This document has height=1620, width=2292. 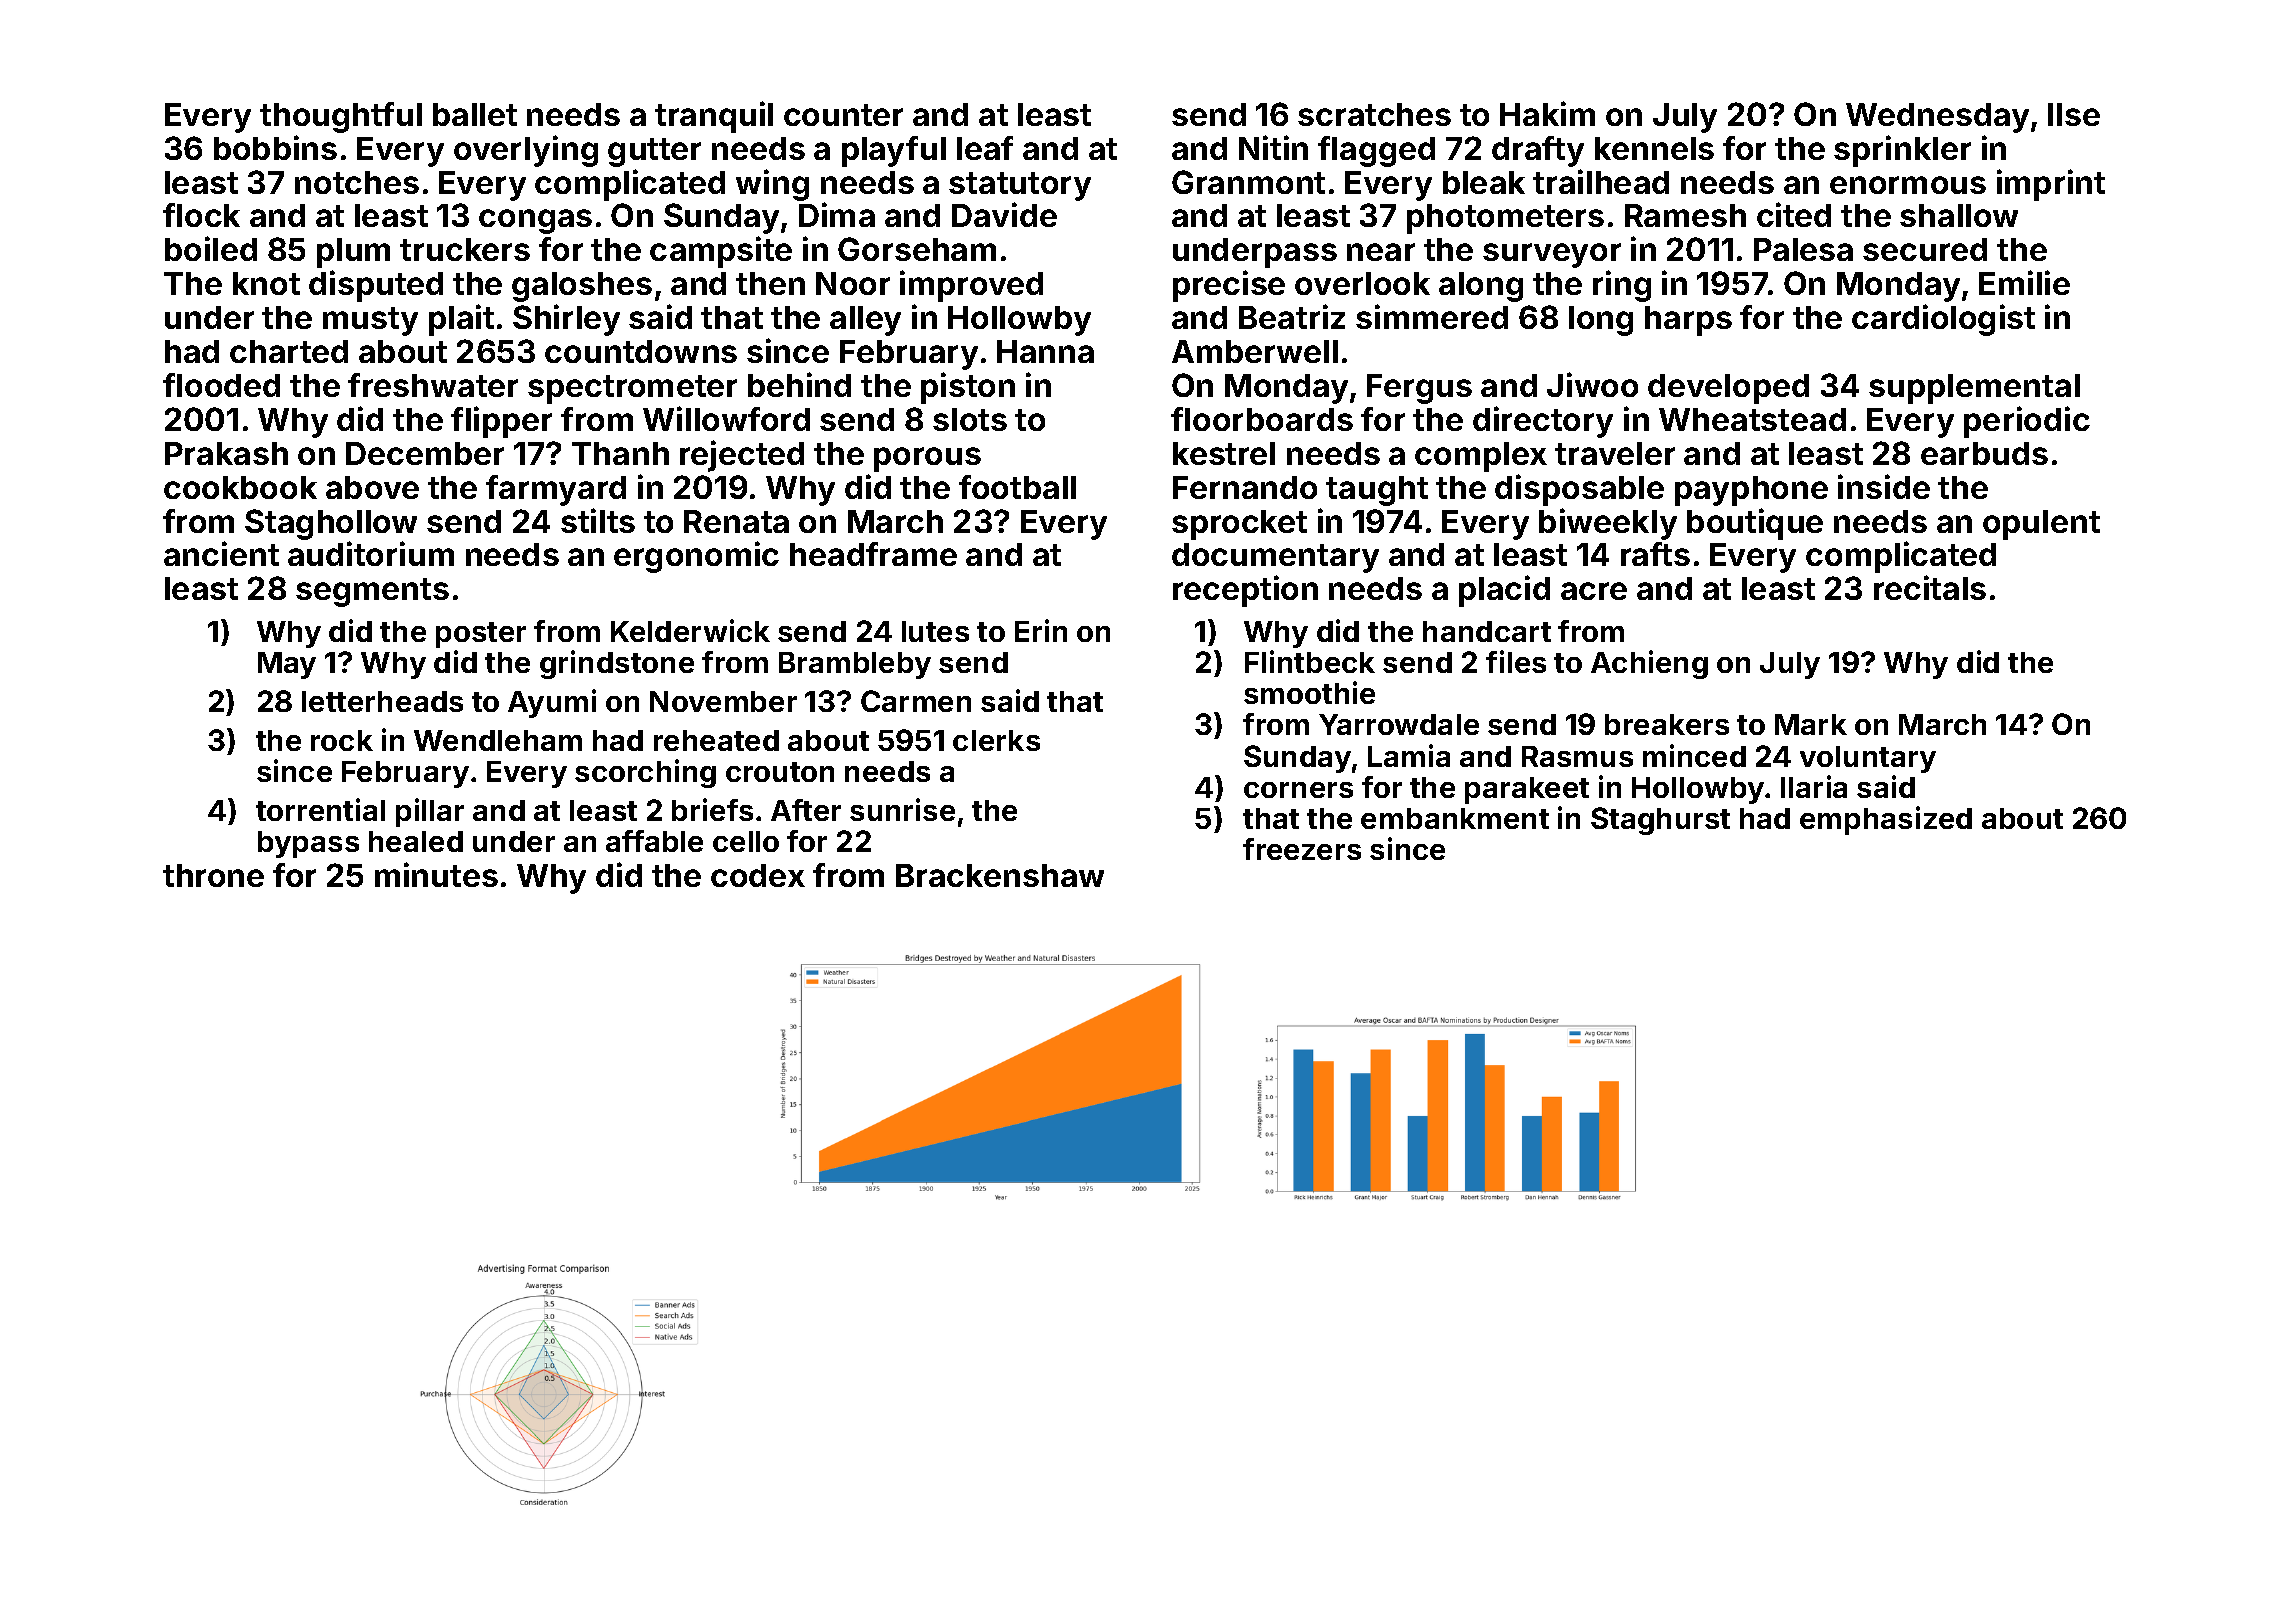 I want to click on Ilse, so click(x=2074, y=114).
